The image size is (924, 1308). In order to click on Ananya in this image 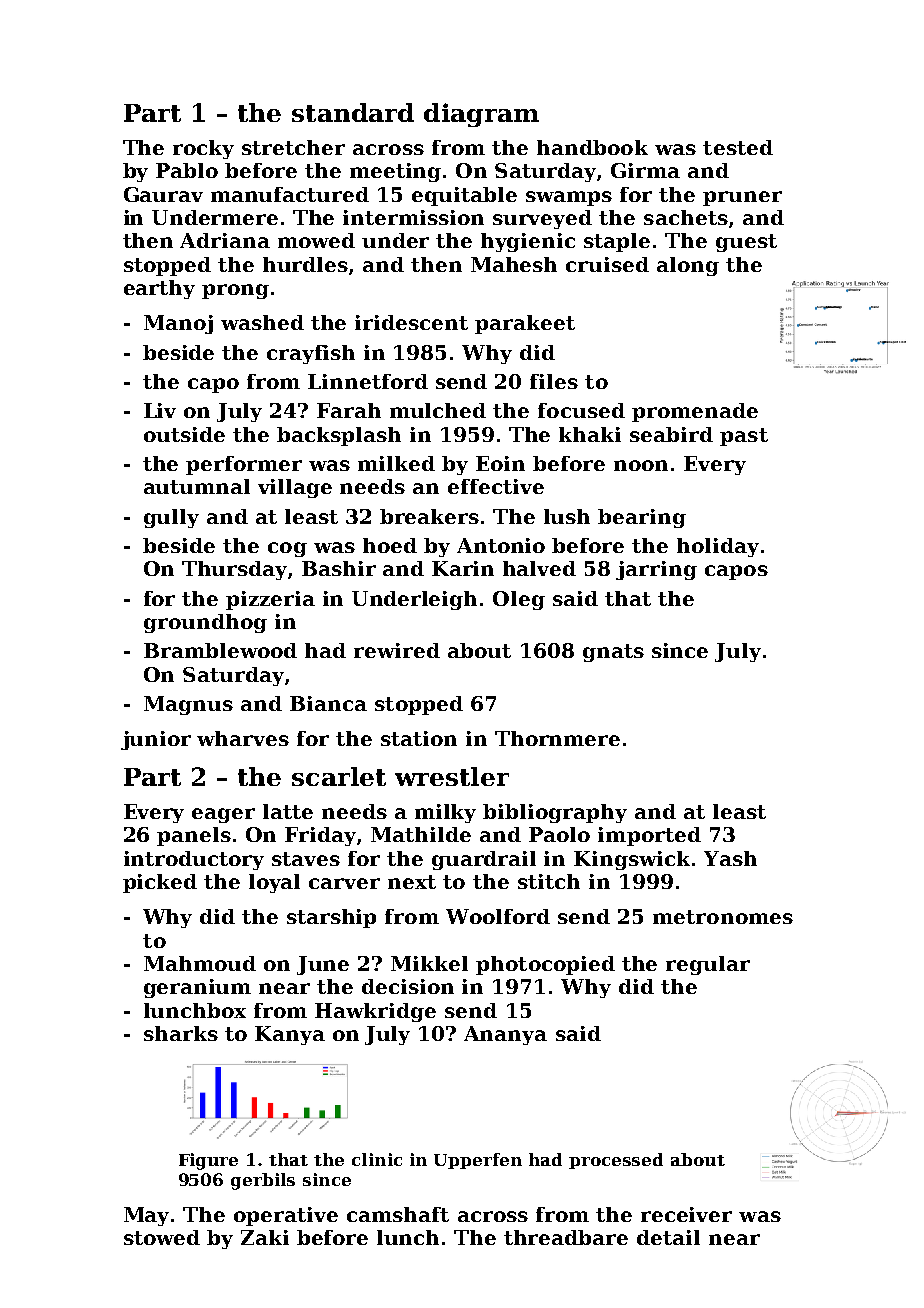, I will do `click(505, 1035)`.
